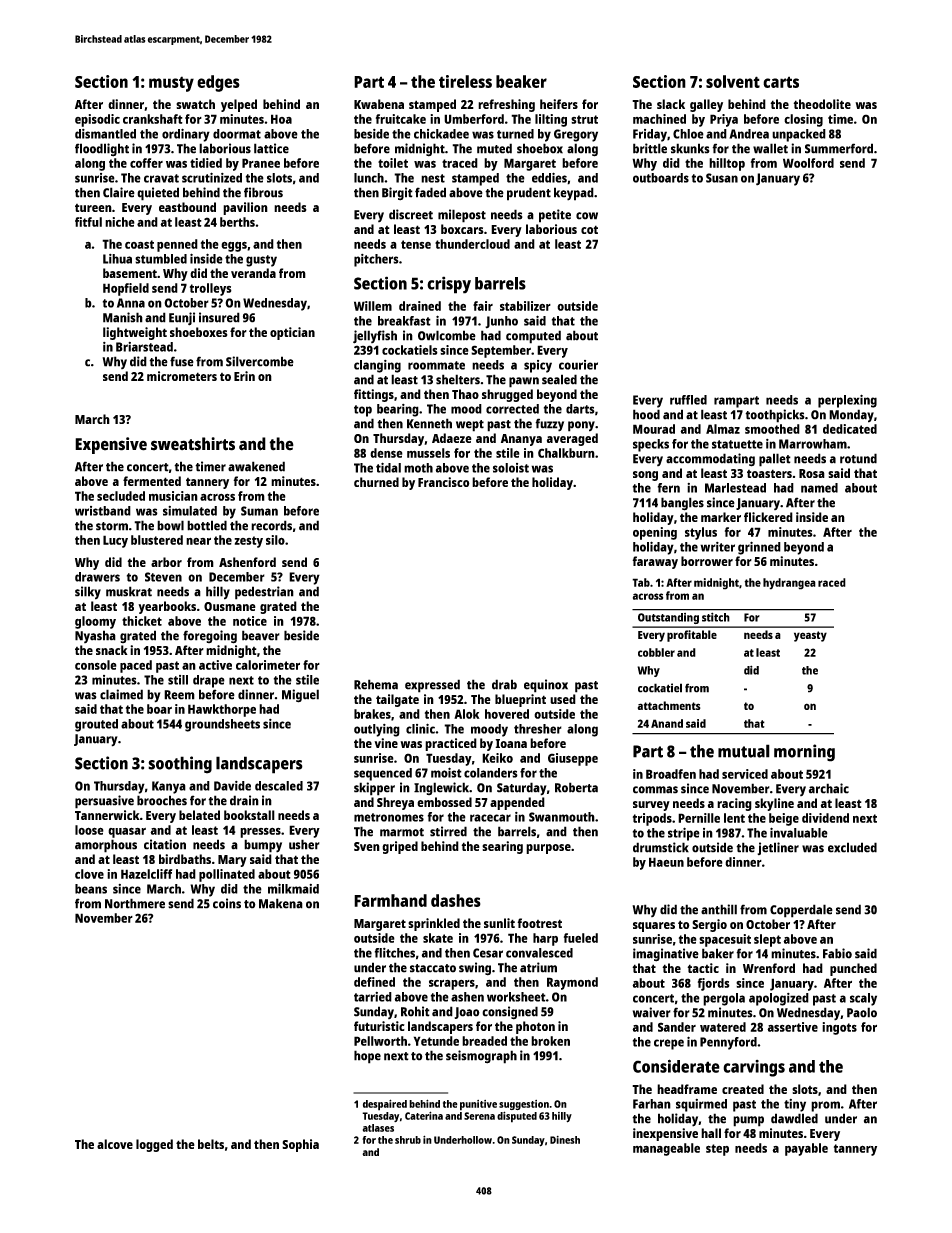 The width and height of the image is (952, 1233). I want to click on Rohit, so click(415, 1011).
